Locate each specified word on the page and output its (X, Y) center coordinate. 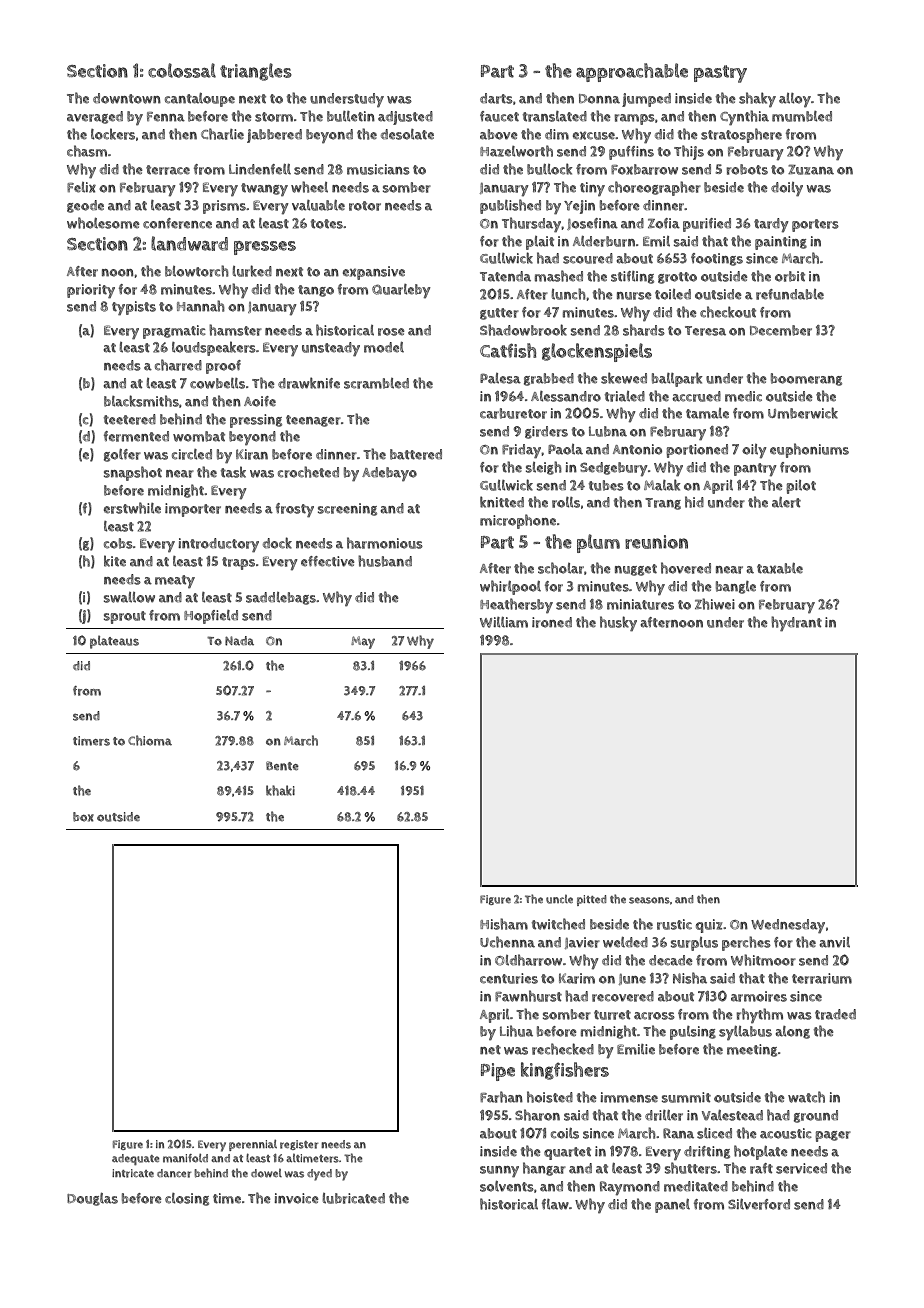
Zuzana (811, 169)
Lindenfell (260, 169)
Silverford (759, 1204)
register (299, 1145)
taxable (780, 568)
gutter (499, 314)
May (363, 642)
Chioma (150, 740)
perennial (253, 1145)
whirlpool (510, 587)
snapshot (133, 473)
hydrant (796, 623)
